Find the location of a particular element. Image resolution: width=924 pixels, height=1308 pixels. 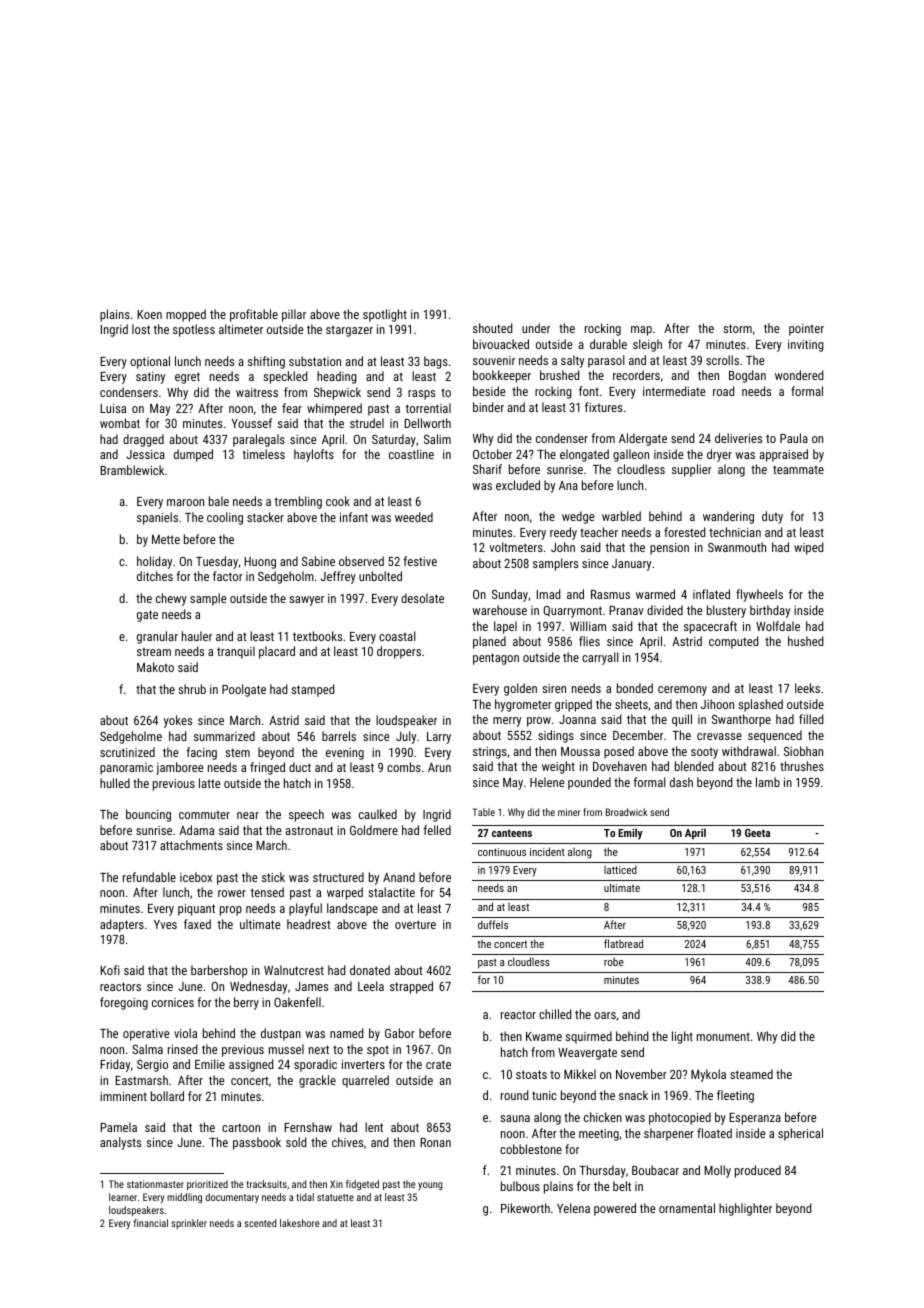

pointer is located at coordinates (806, 330).
